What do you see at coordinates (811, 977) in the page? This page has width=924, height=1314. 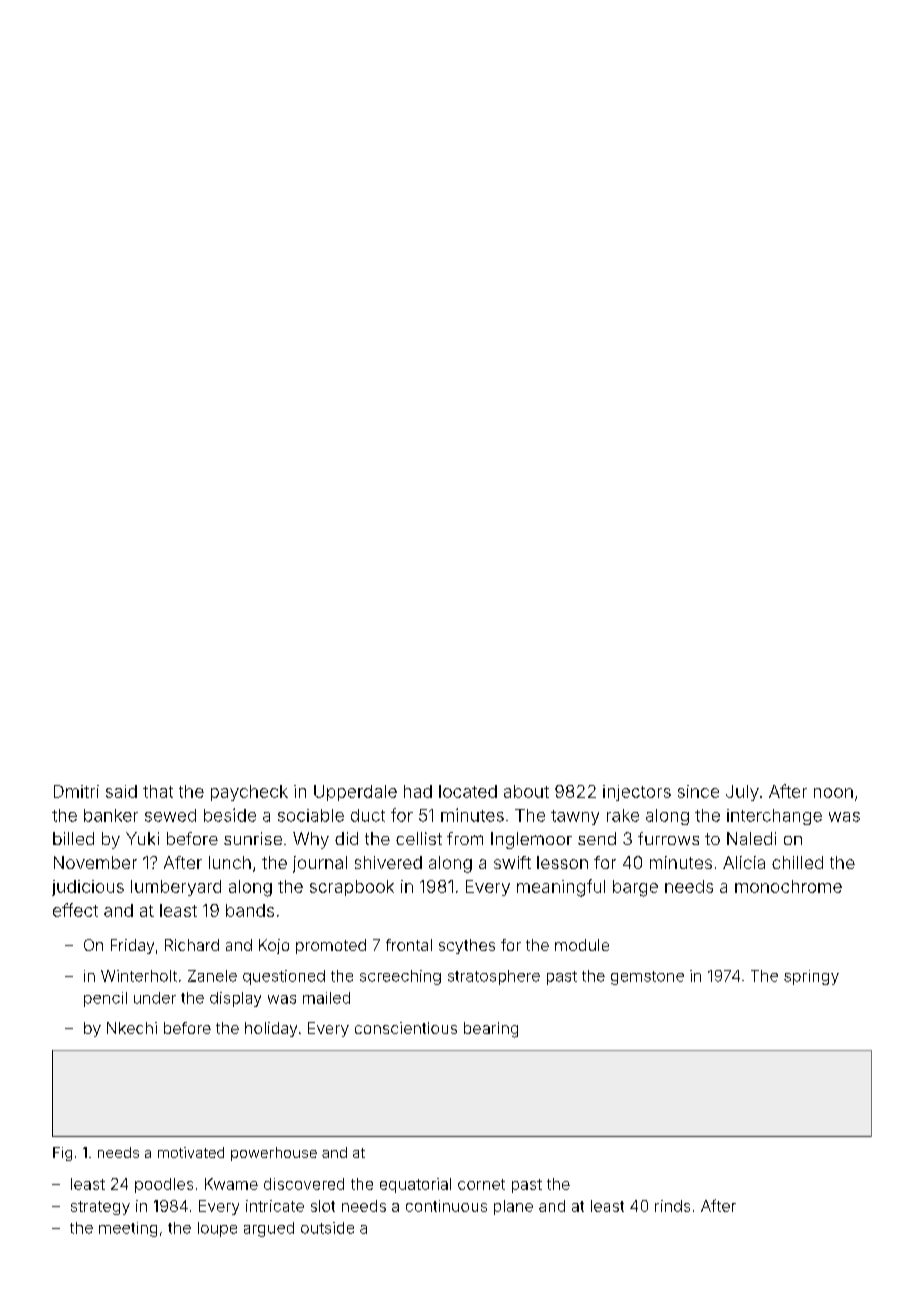 I see `springy` at bounding box center [811, 977].
